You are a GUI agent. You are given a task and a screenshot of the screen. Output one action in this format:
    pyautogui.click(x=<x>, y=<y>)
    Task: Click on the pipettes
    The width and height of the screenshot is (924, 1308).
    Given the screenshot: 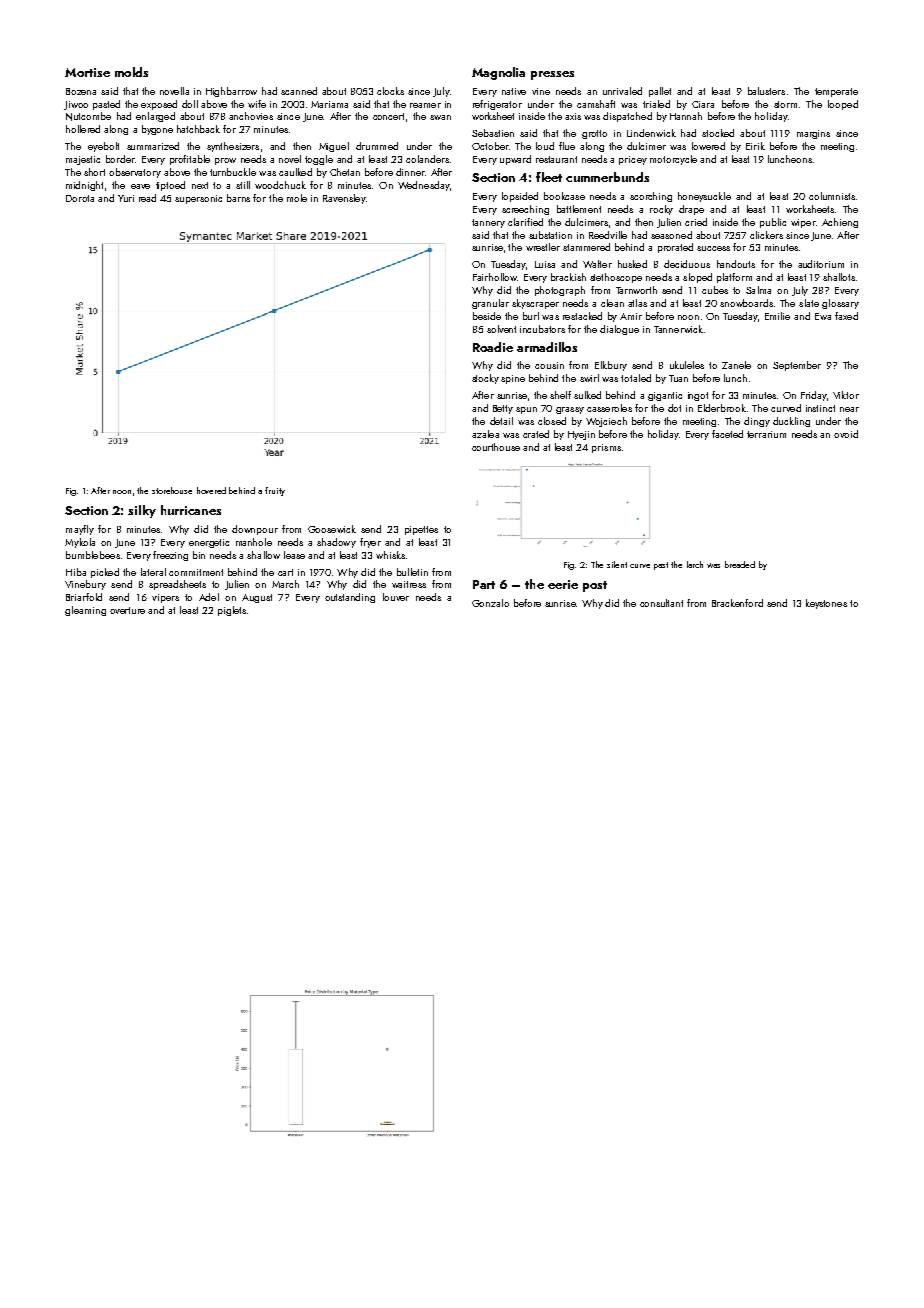 What is the action you would take?
    pyautogui.click(x=421, y=530)
